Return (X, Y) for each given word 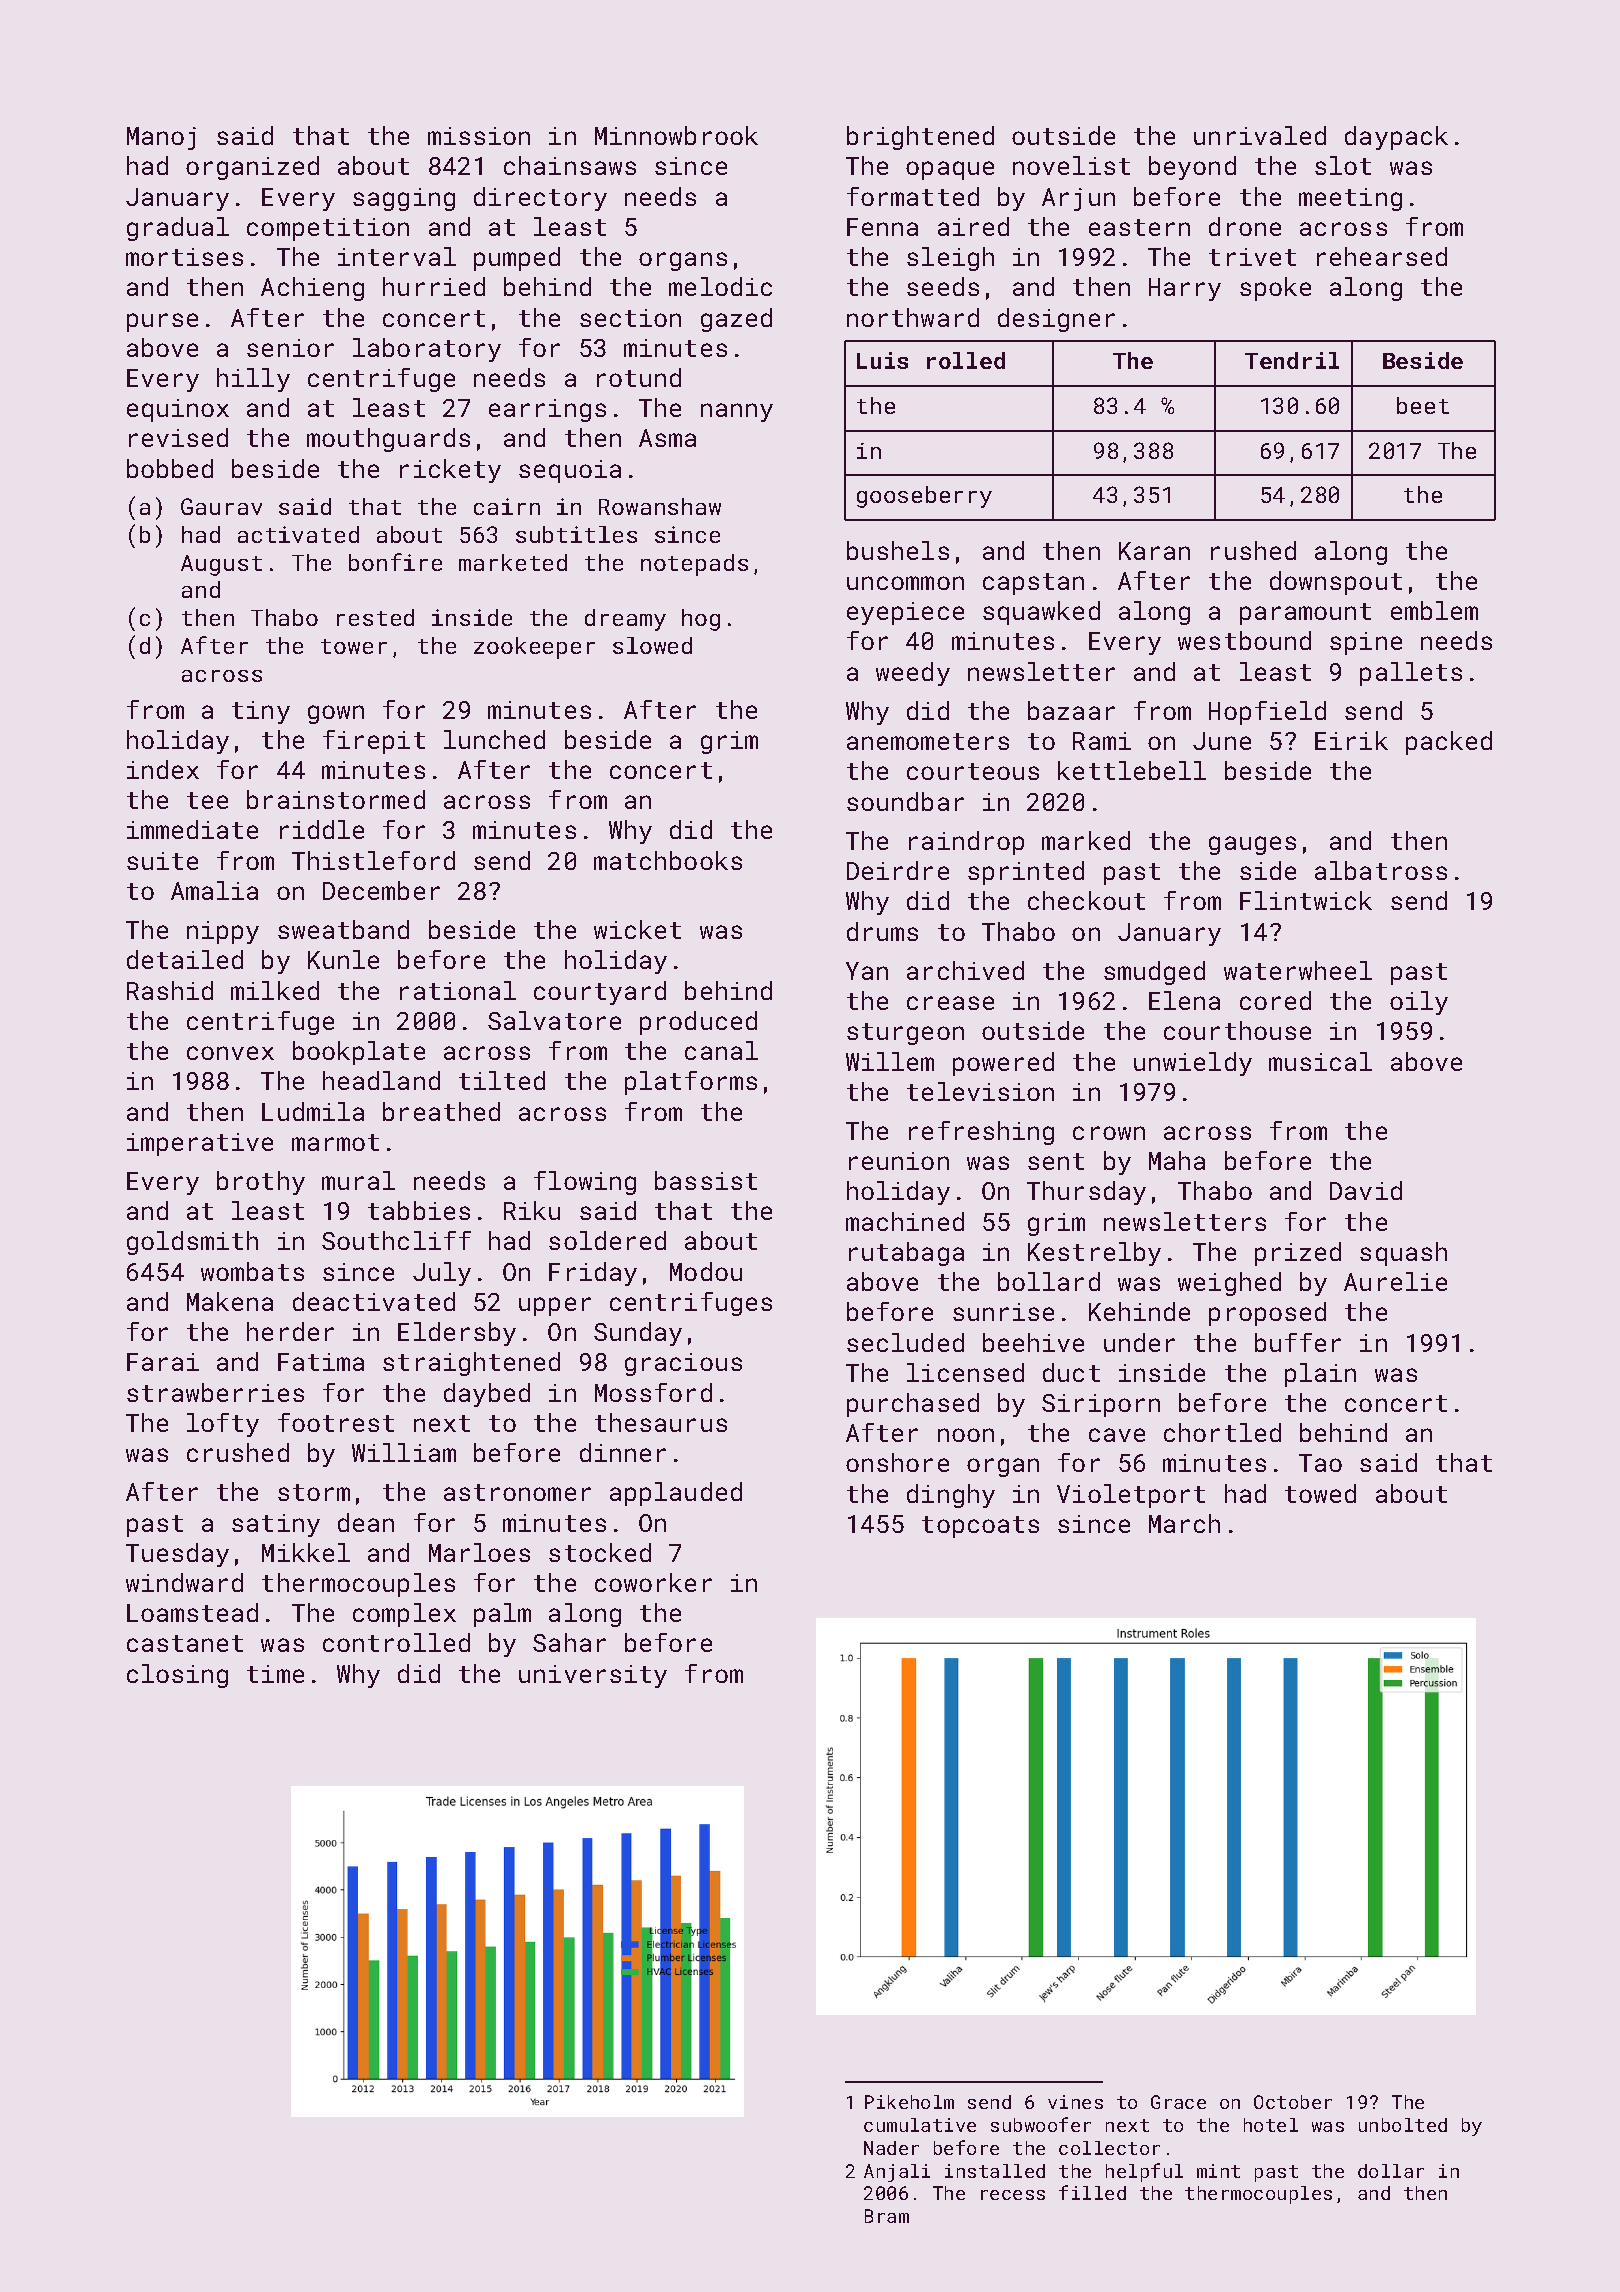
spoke (1275, 289)
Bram (887, 2216)
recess (1013, 2195)
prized (1298, 1254)
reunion (899, 1161)
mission (479, 136)
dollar (1391, 2171)
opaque (950, 170)
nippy (223, 932)
